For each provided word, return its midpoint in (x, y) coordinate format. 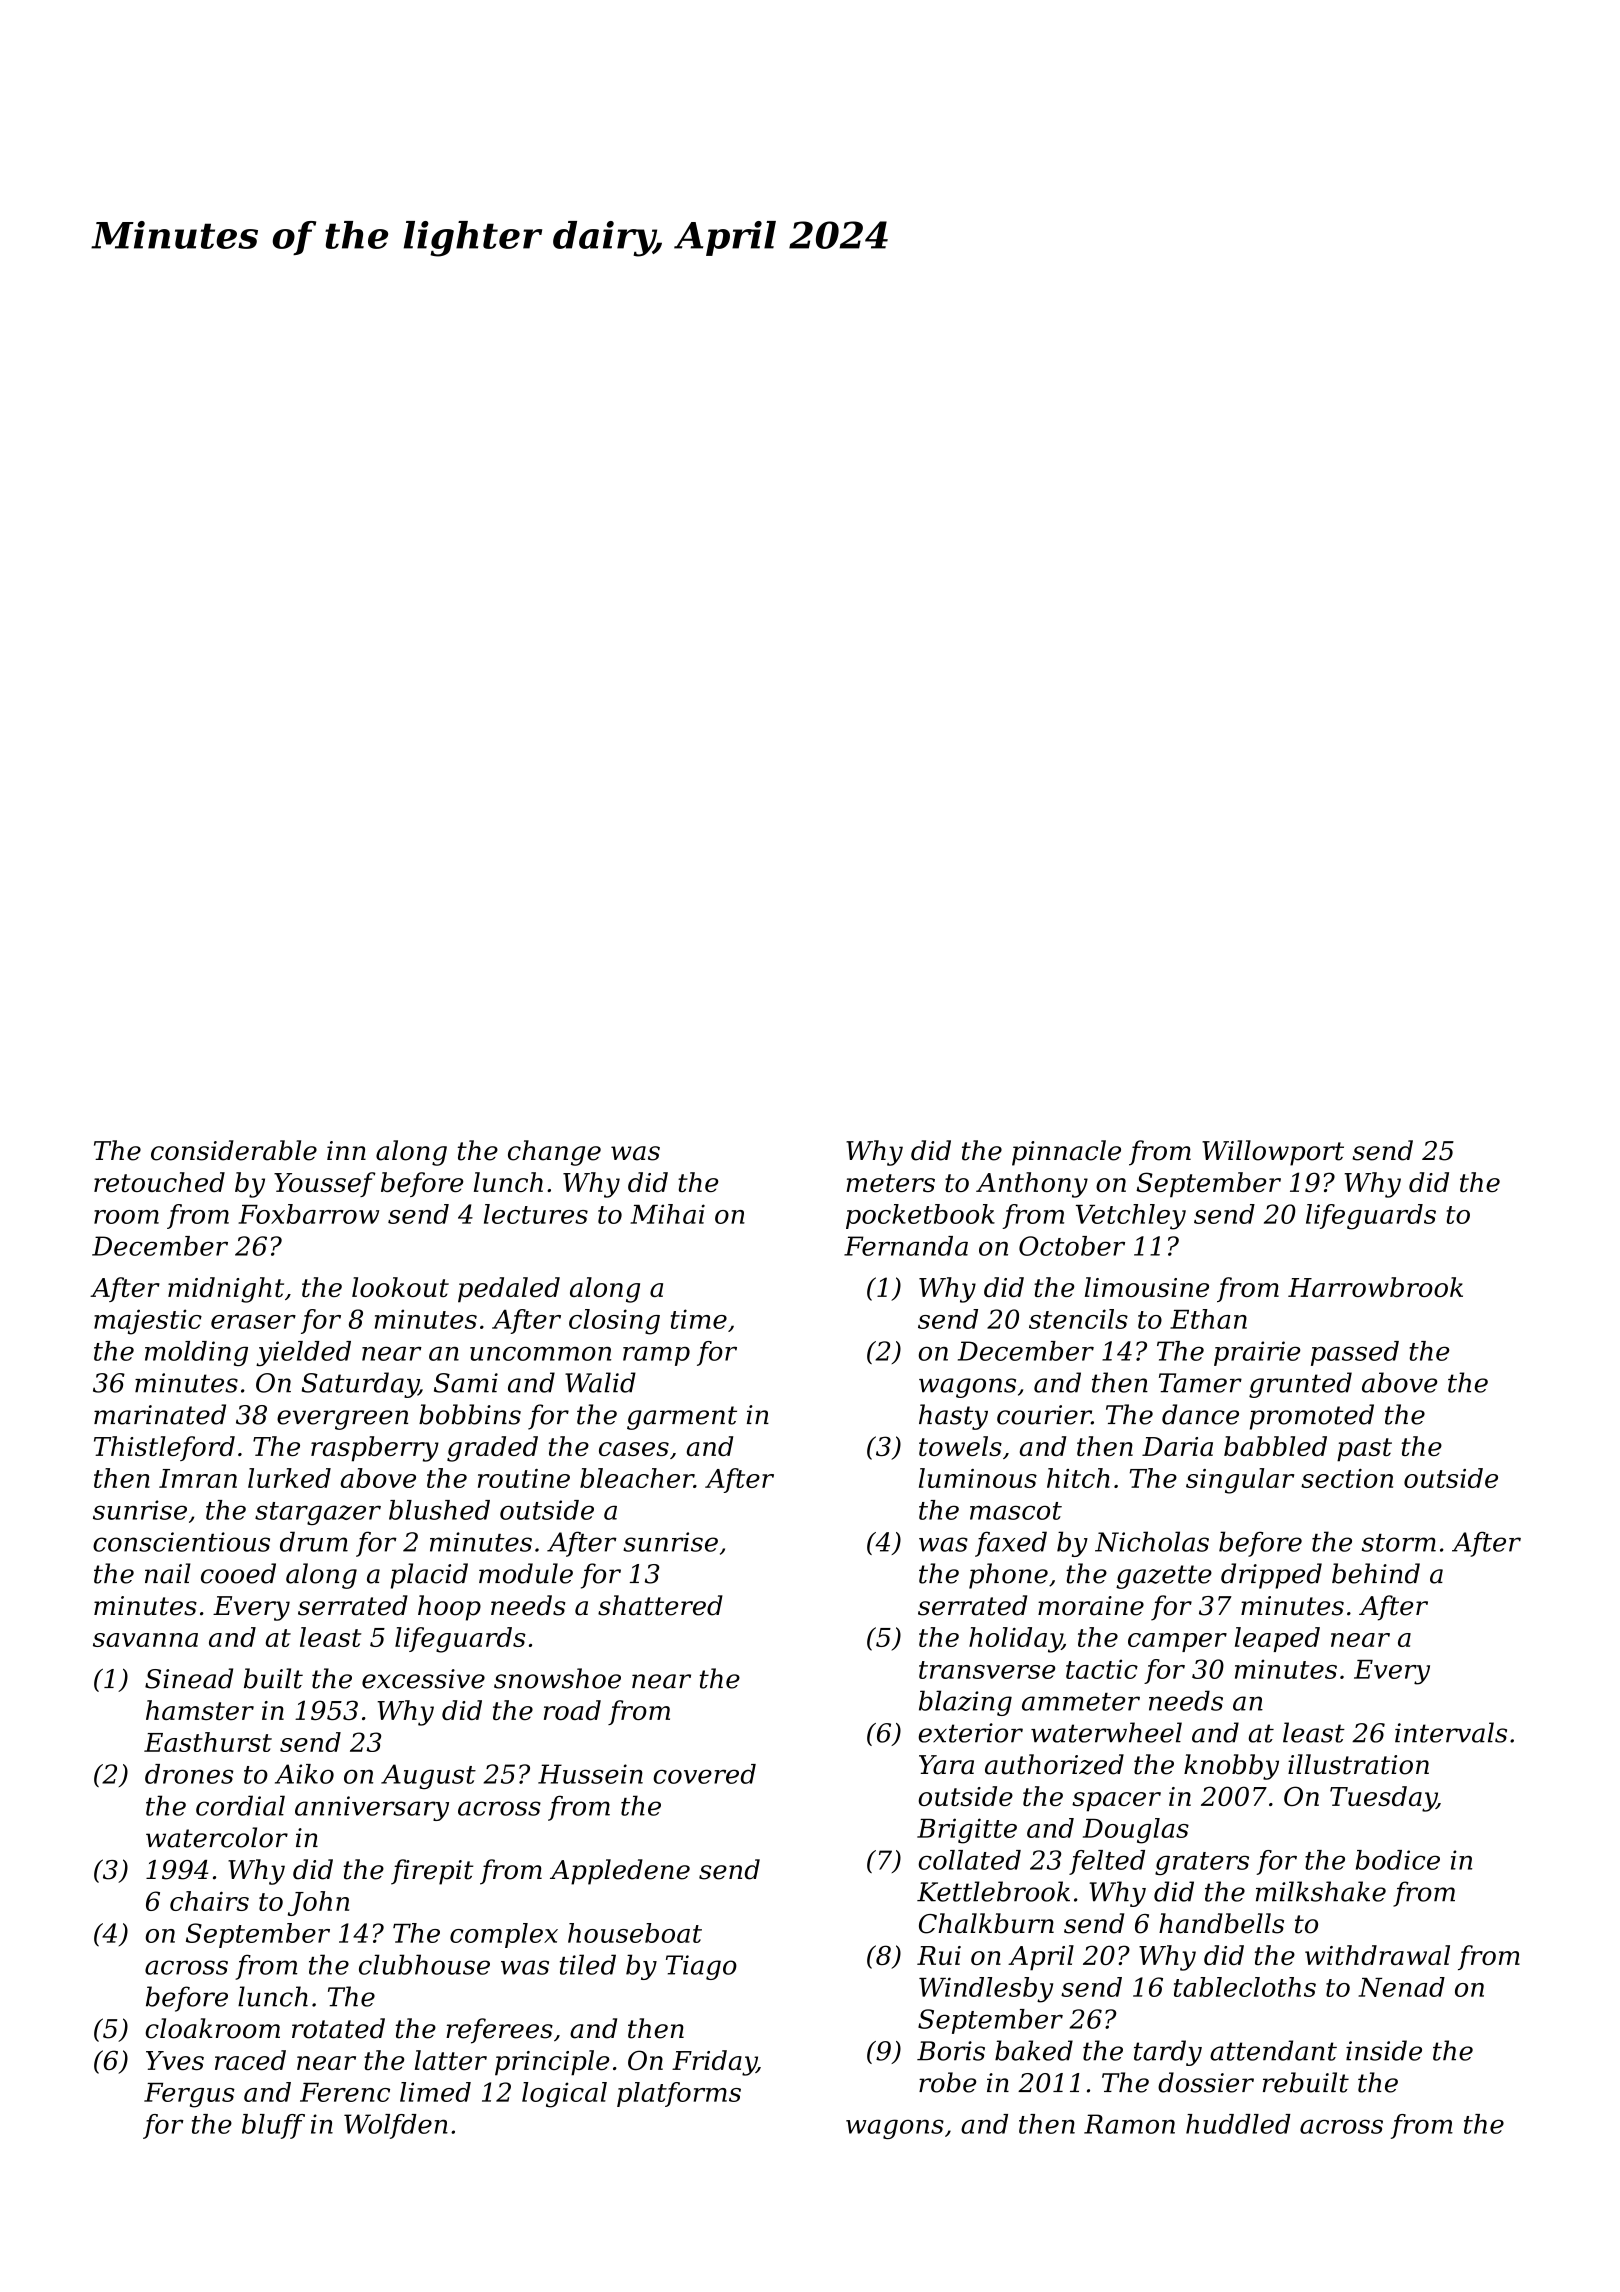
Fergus (189, 2095)
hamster (200, 1710)
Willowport (1273, 1153)
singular (1240, 1481)
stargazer (318, 1513)
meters (890, 1183)
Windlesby (986, 1990)
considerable (234, 1150)
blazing (965, 1703)
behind (1376, 1573)
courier (1044, 1415)
